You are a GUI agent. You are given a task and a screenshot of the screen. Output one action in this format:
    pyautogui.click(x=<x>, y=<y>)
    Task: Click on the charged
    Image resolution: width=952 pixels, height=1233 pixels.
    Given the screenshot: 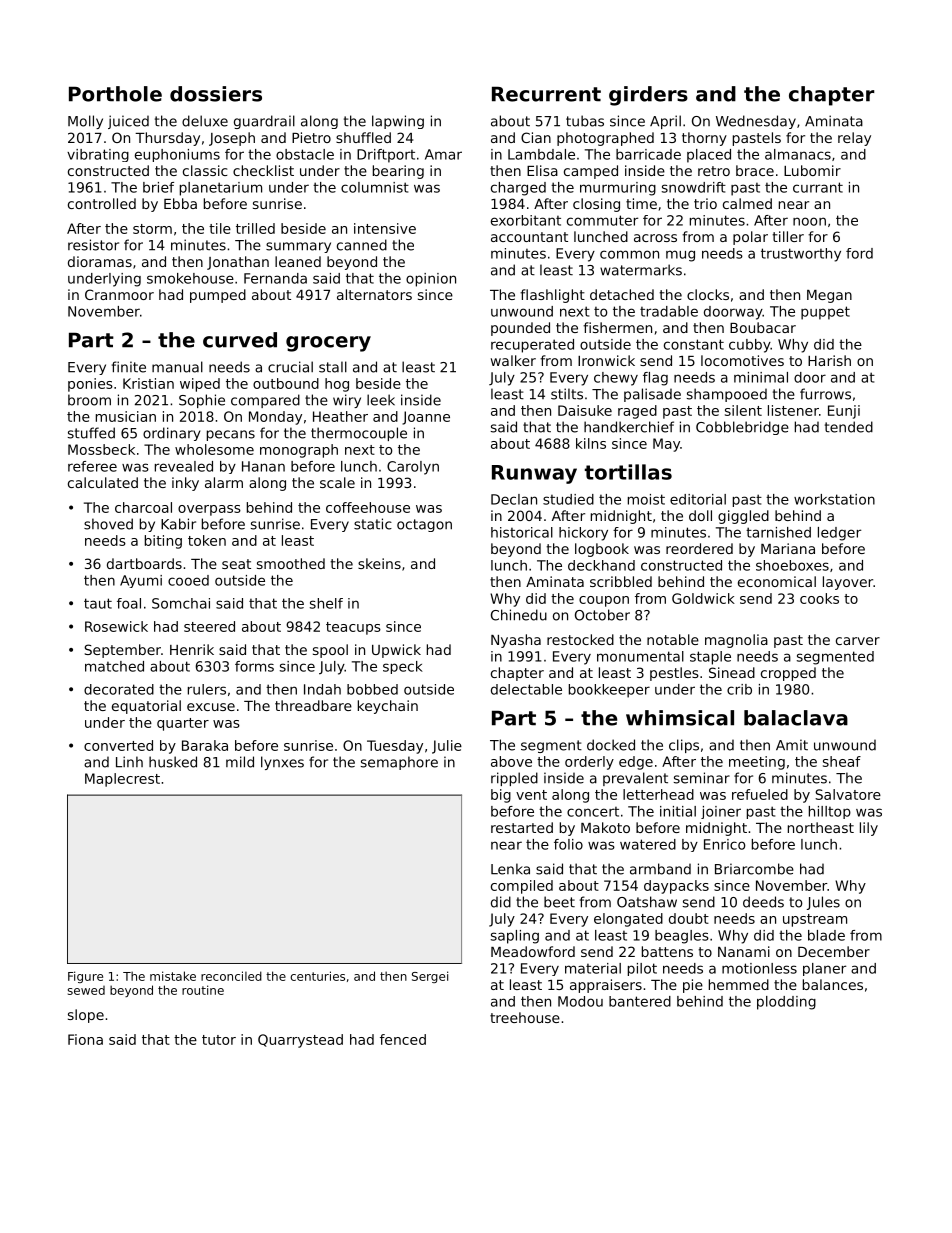 What is the action you would take?
    pyautogui.click(x=518, y=189)
